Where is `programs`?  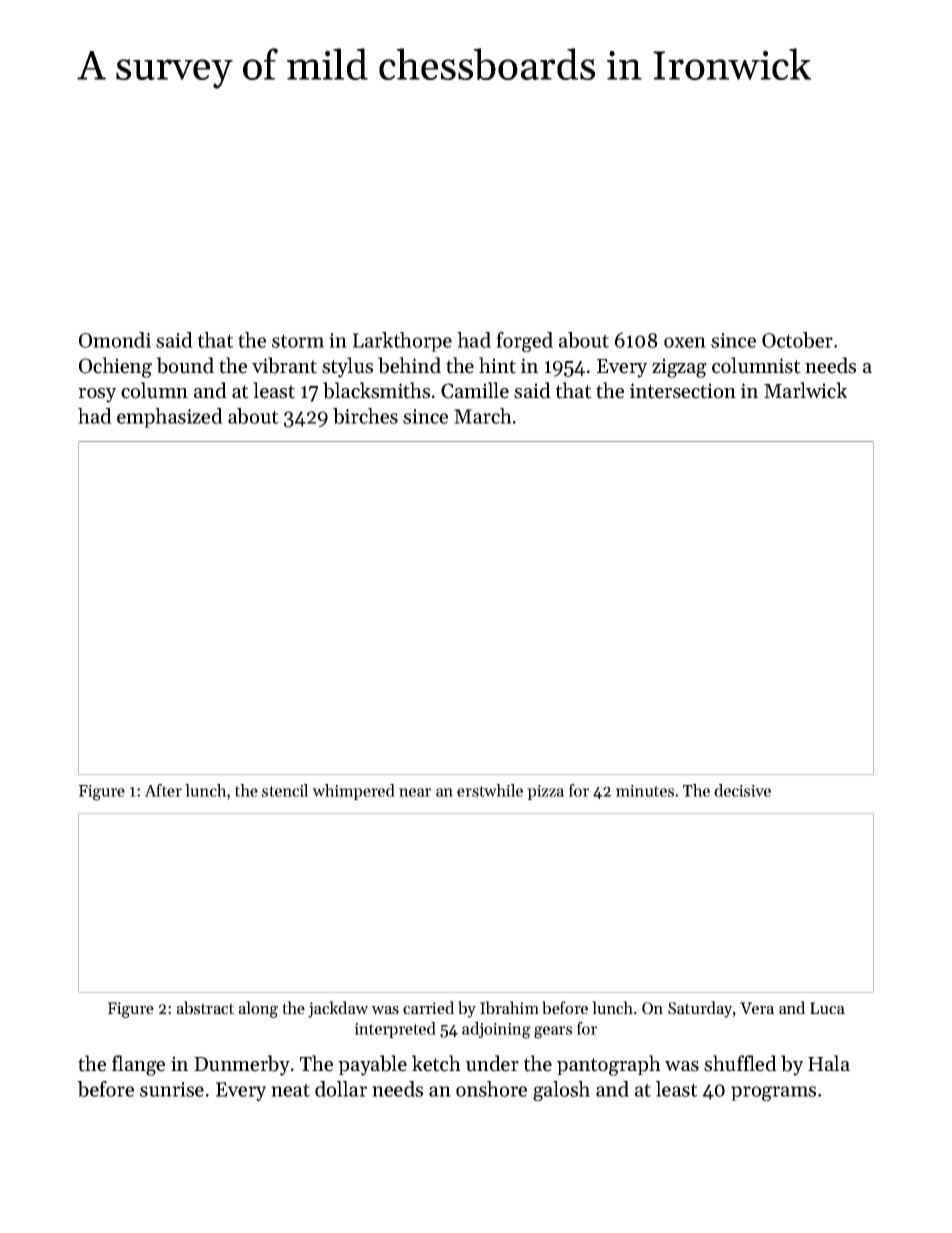 programs is located at coordinates (773, 1093).
